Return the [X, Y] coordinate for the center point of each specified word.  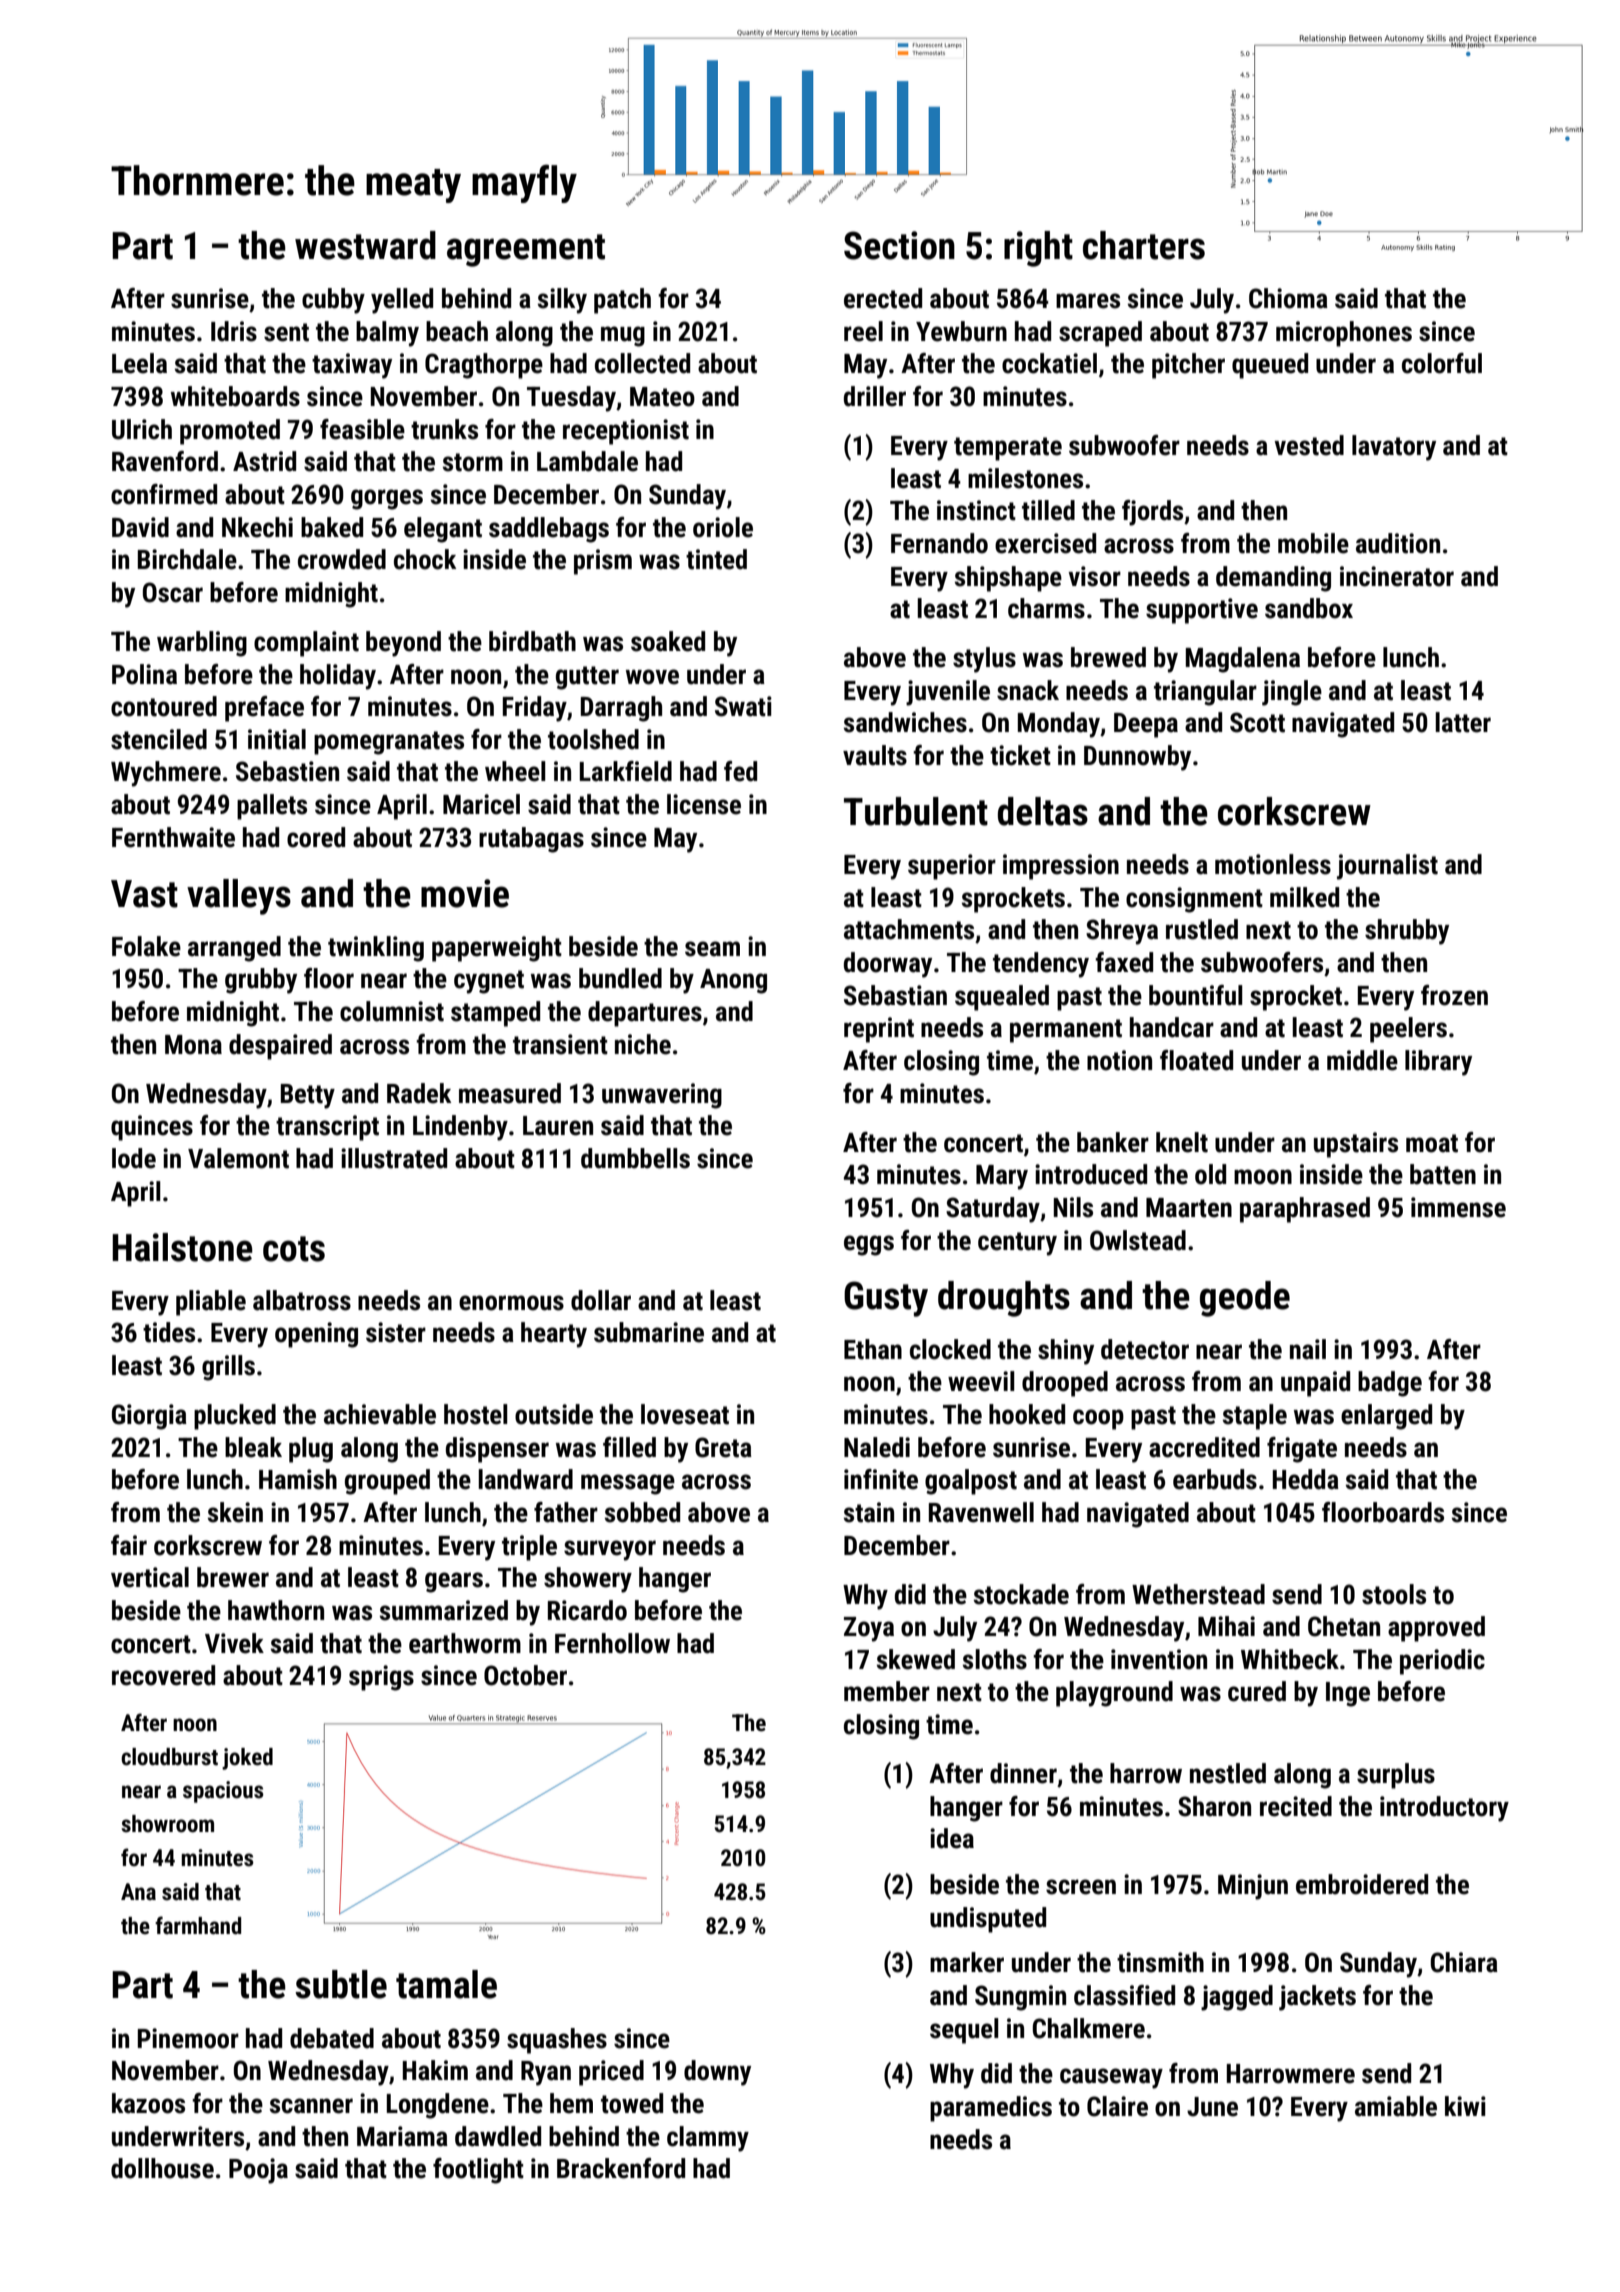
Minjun [1253, 1887]
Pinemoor [188, 2038]
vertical [150, 1577]
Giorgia [149, 1417]
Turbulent [916, 811]
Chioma [1288, 298]
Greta [723, 1447]
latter [1463, 722]
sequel [964, 2031]
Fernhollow [612, 1643]
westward [365, 245]
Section [899, 245]
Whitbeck [1290, 1659]
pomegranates [389, 743]
